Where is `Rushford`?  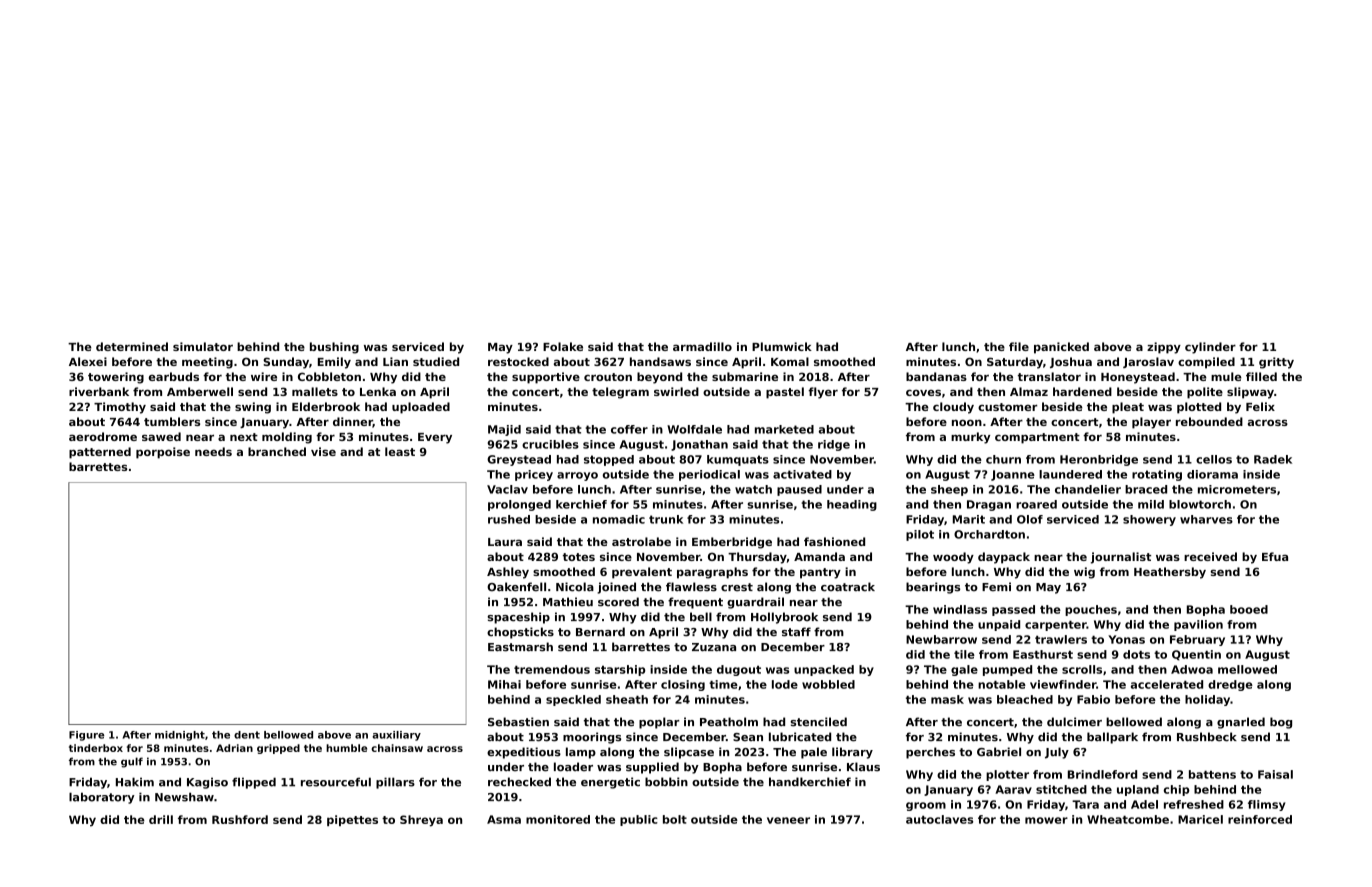
Rushford is located at coordinates (240, 819).
